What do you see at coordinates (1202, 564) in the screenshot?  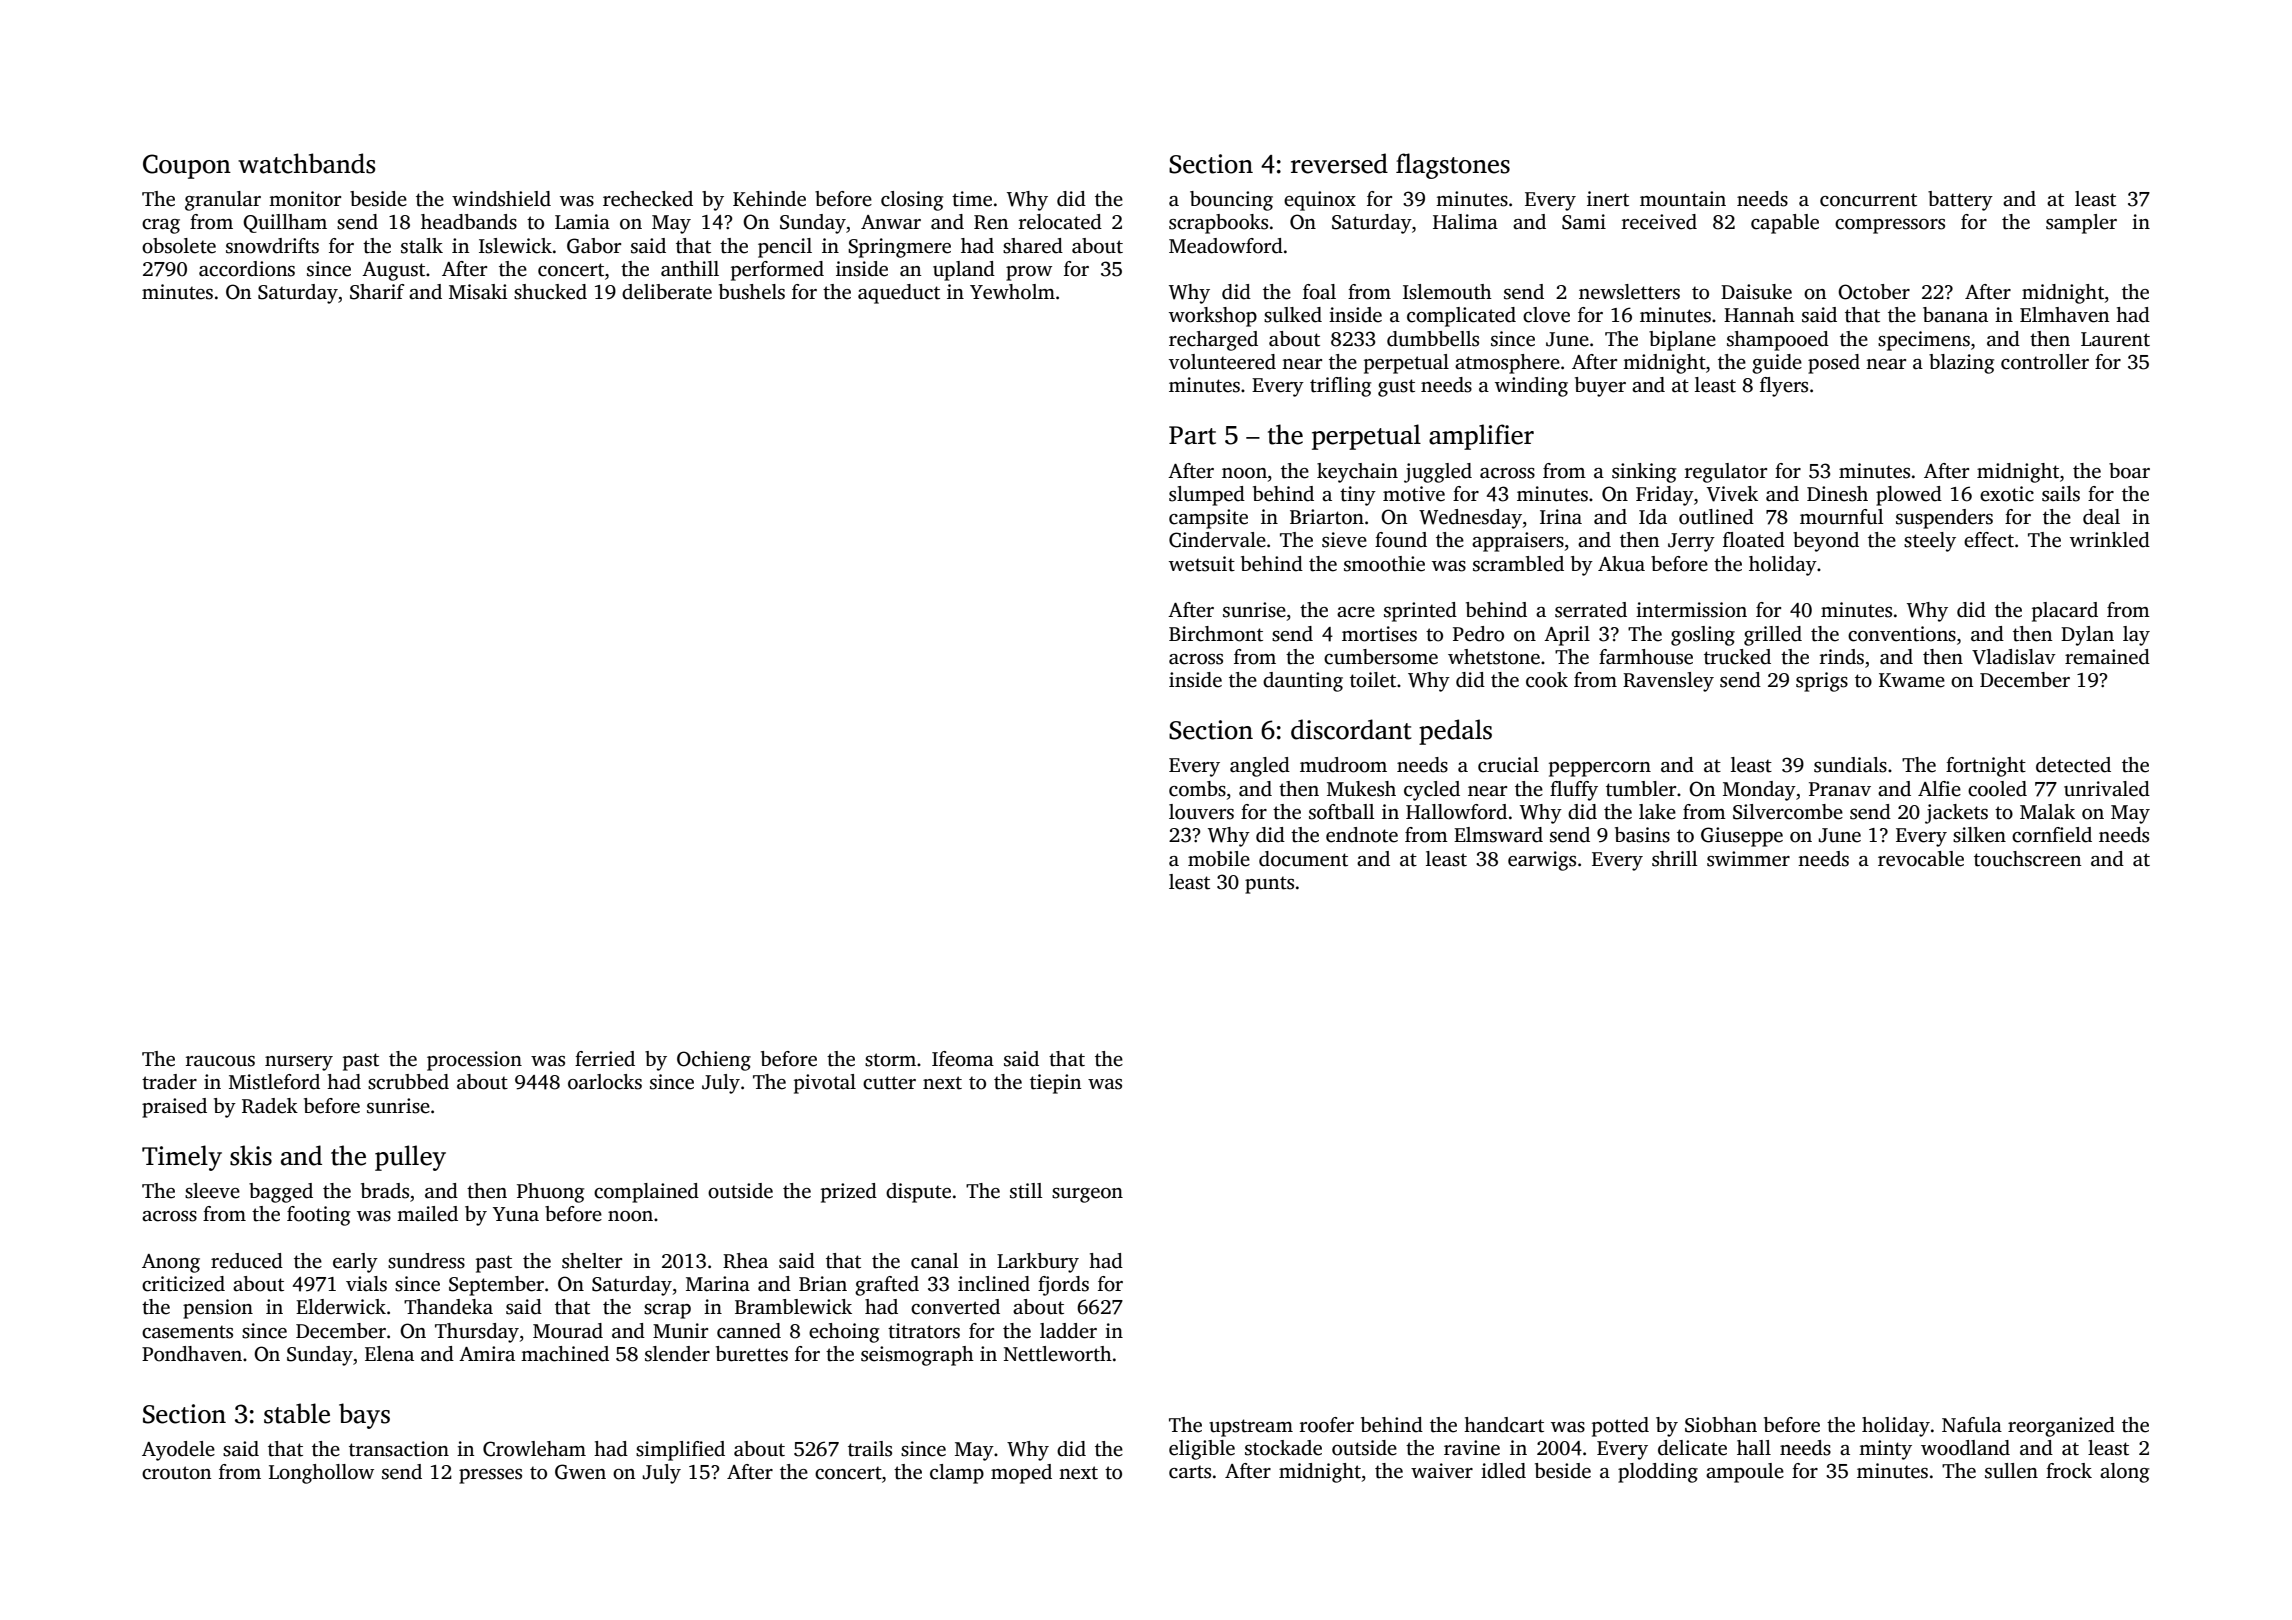 I see `wetsuit` at bounding box center [1202, 564].
